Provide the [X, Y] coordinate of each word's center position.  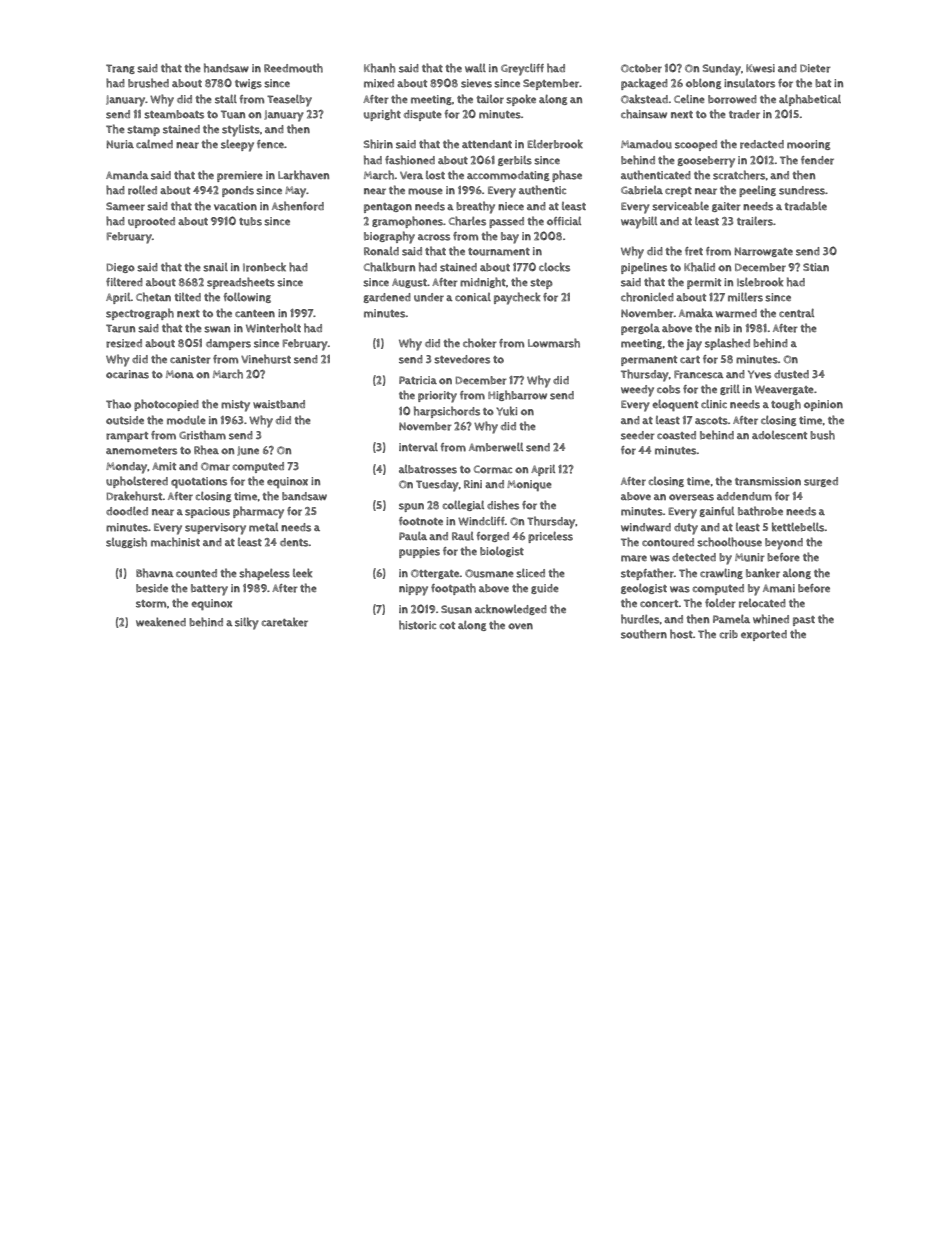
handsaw [226, 68]
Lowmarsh [554, 343]
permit [704, 283]
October [641, 68]
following [247, 297]
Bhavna [155, 573]
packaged [644, 84]
